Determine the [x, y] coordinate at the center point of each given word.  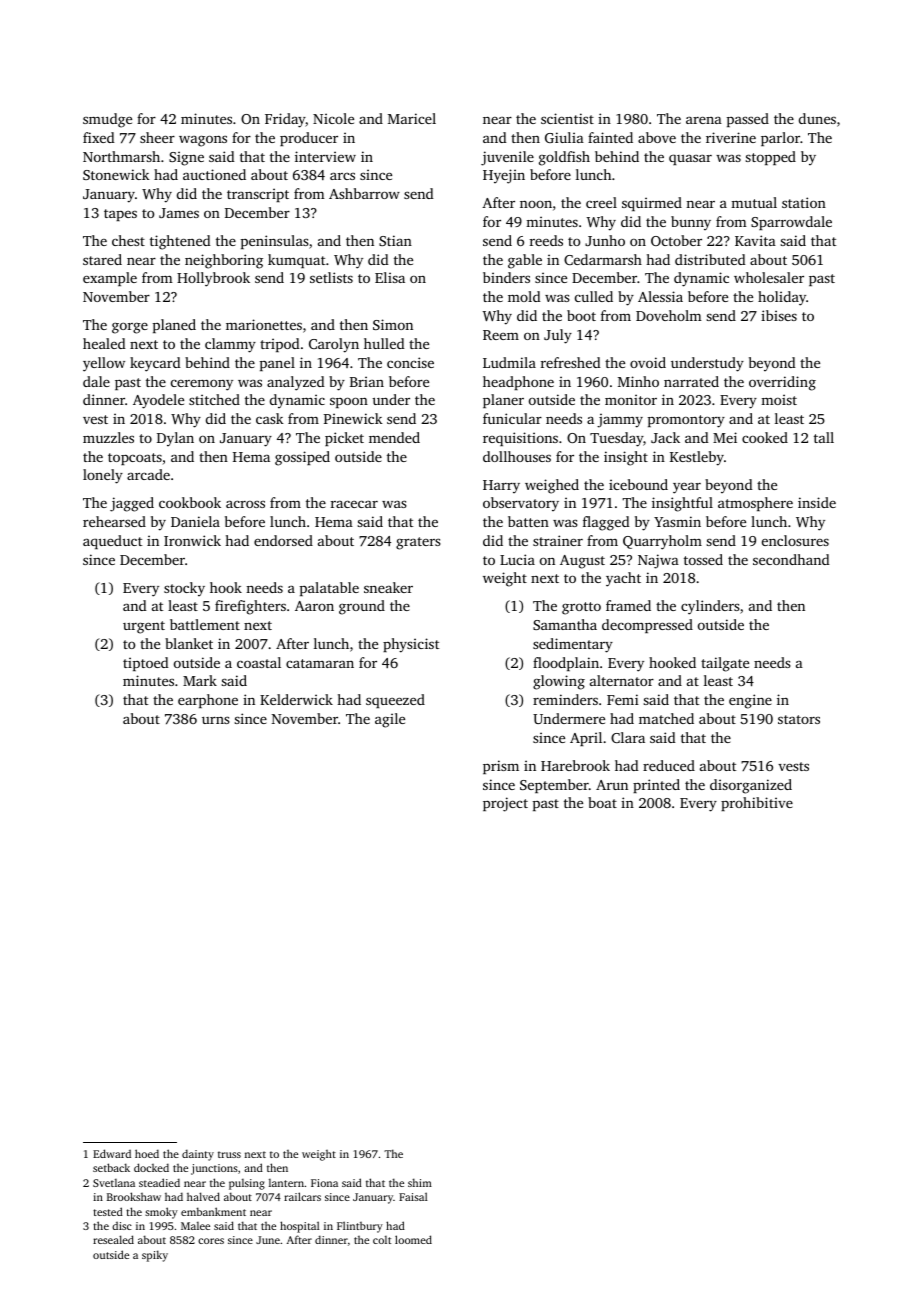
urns [216, 720]
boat [602, 802]
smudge [107, 120]
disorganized [751, 786]
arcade [148, 474]
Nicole [333, 118]
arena [704, 120]
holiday [782, 298]
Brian [367, 381]
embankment [213, 1211]
